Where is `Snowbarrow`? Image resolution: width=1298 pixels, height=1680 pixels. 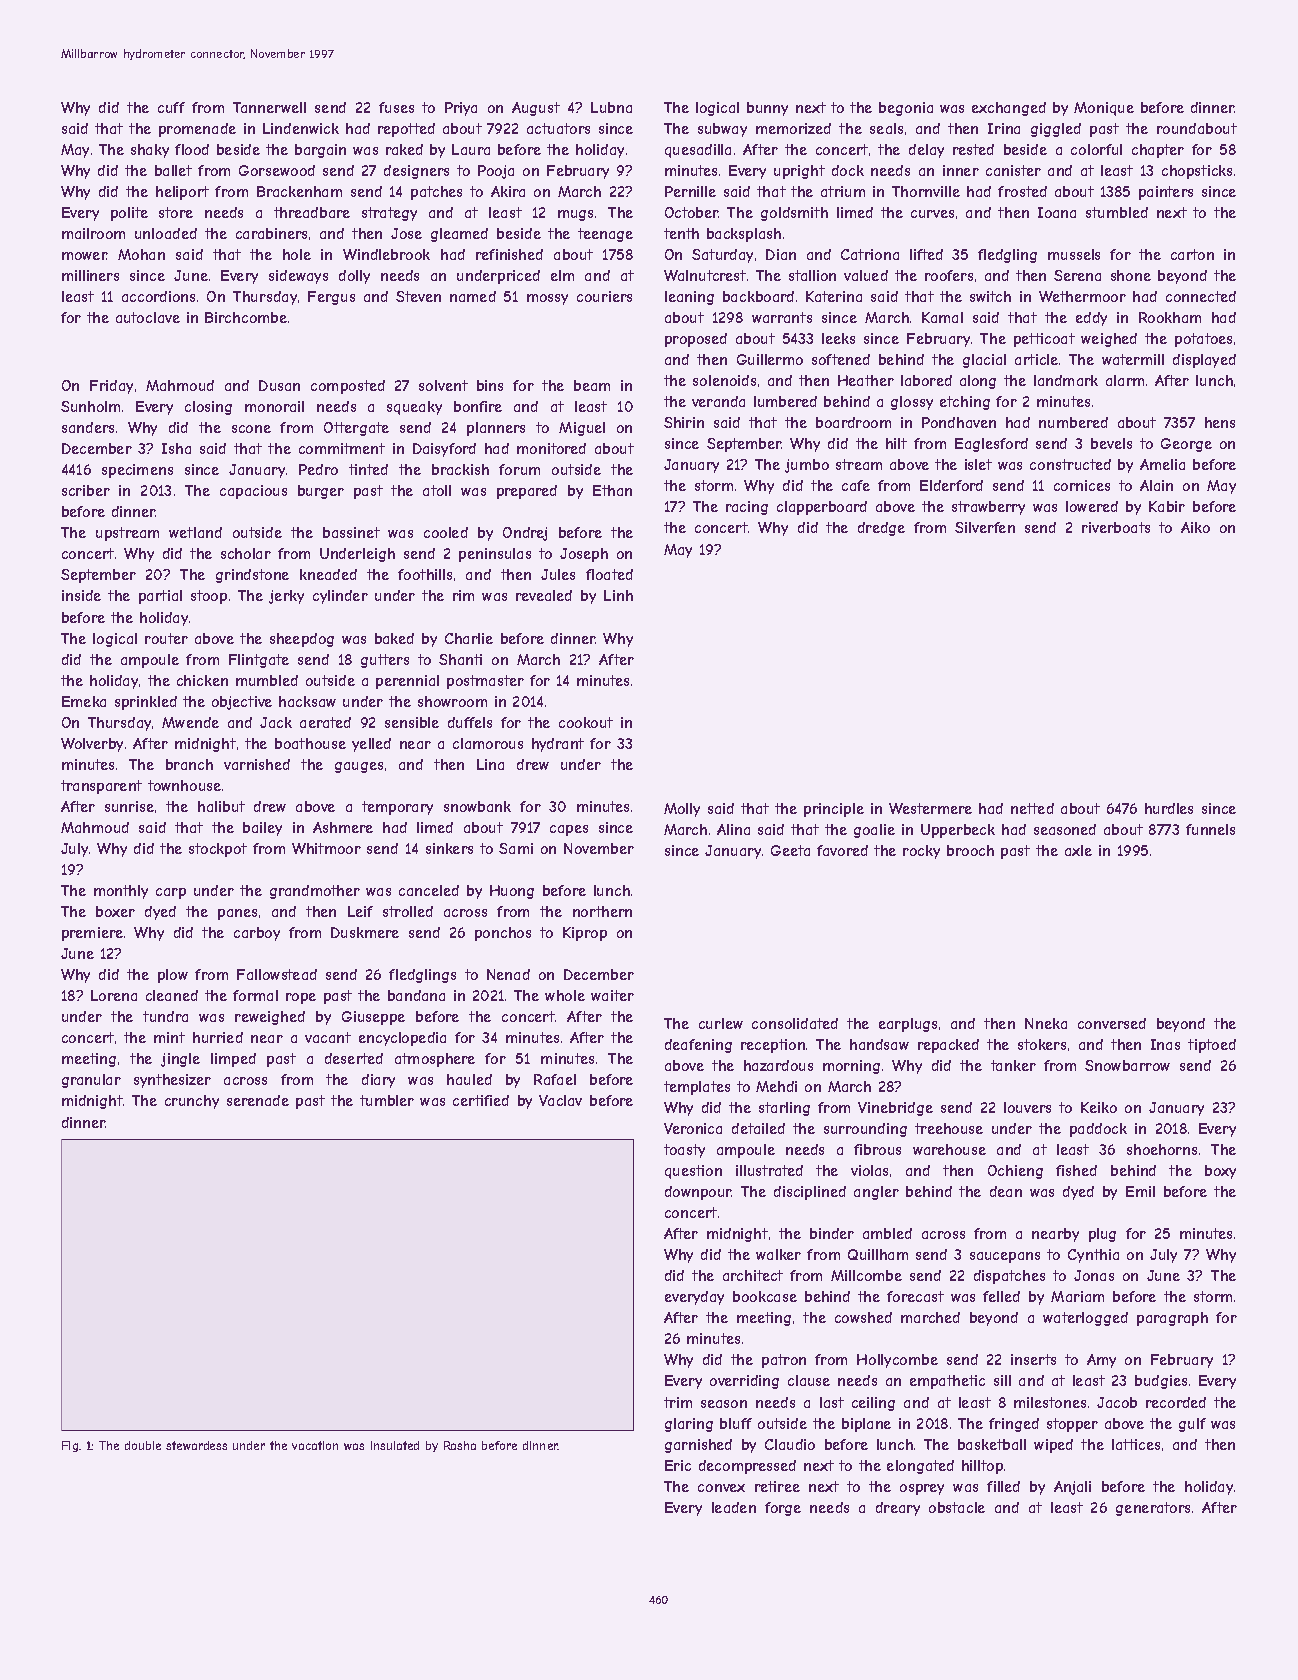
Snowbarrow is located at coordinates (1127, 1065).
